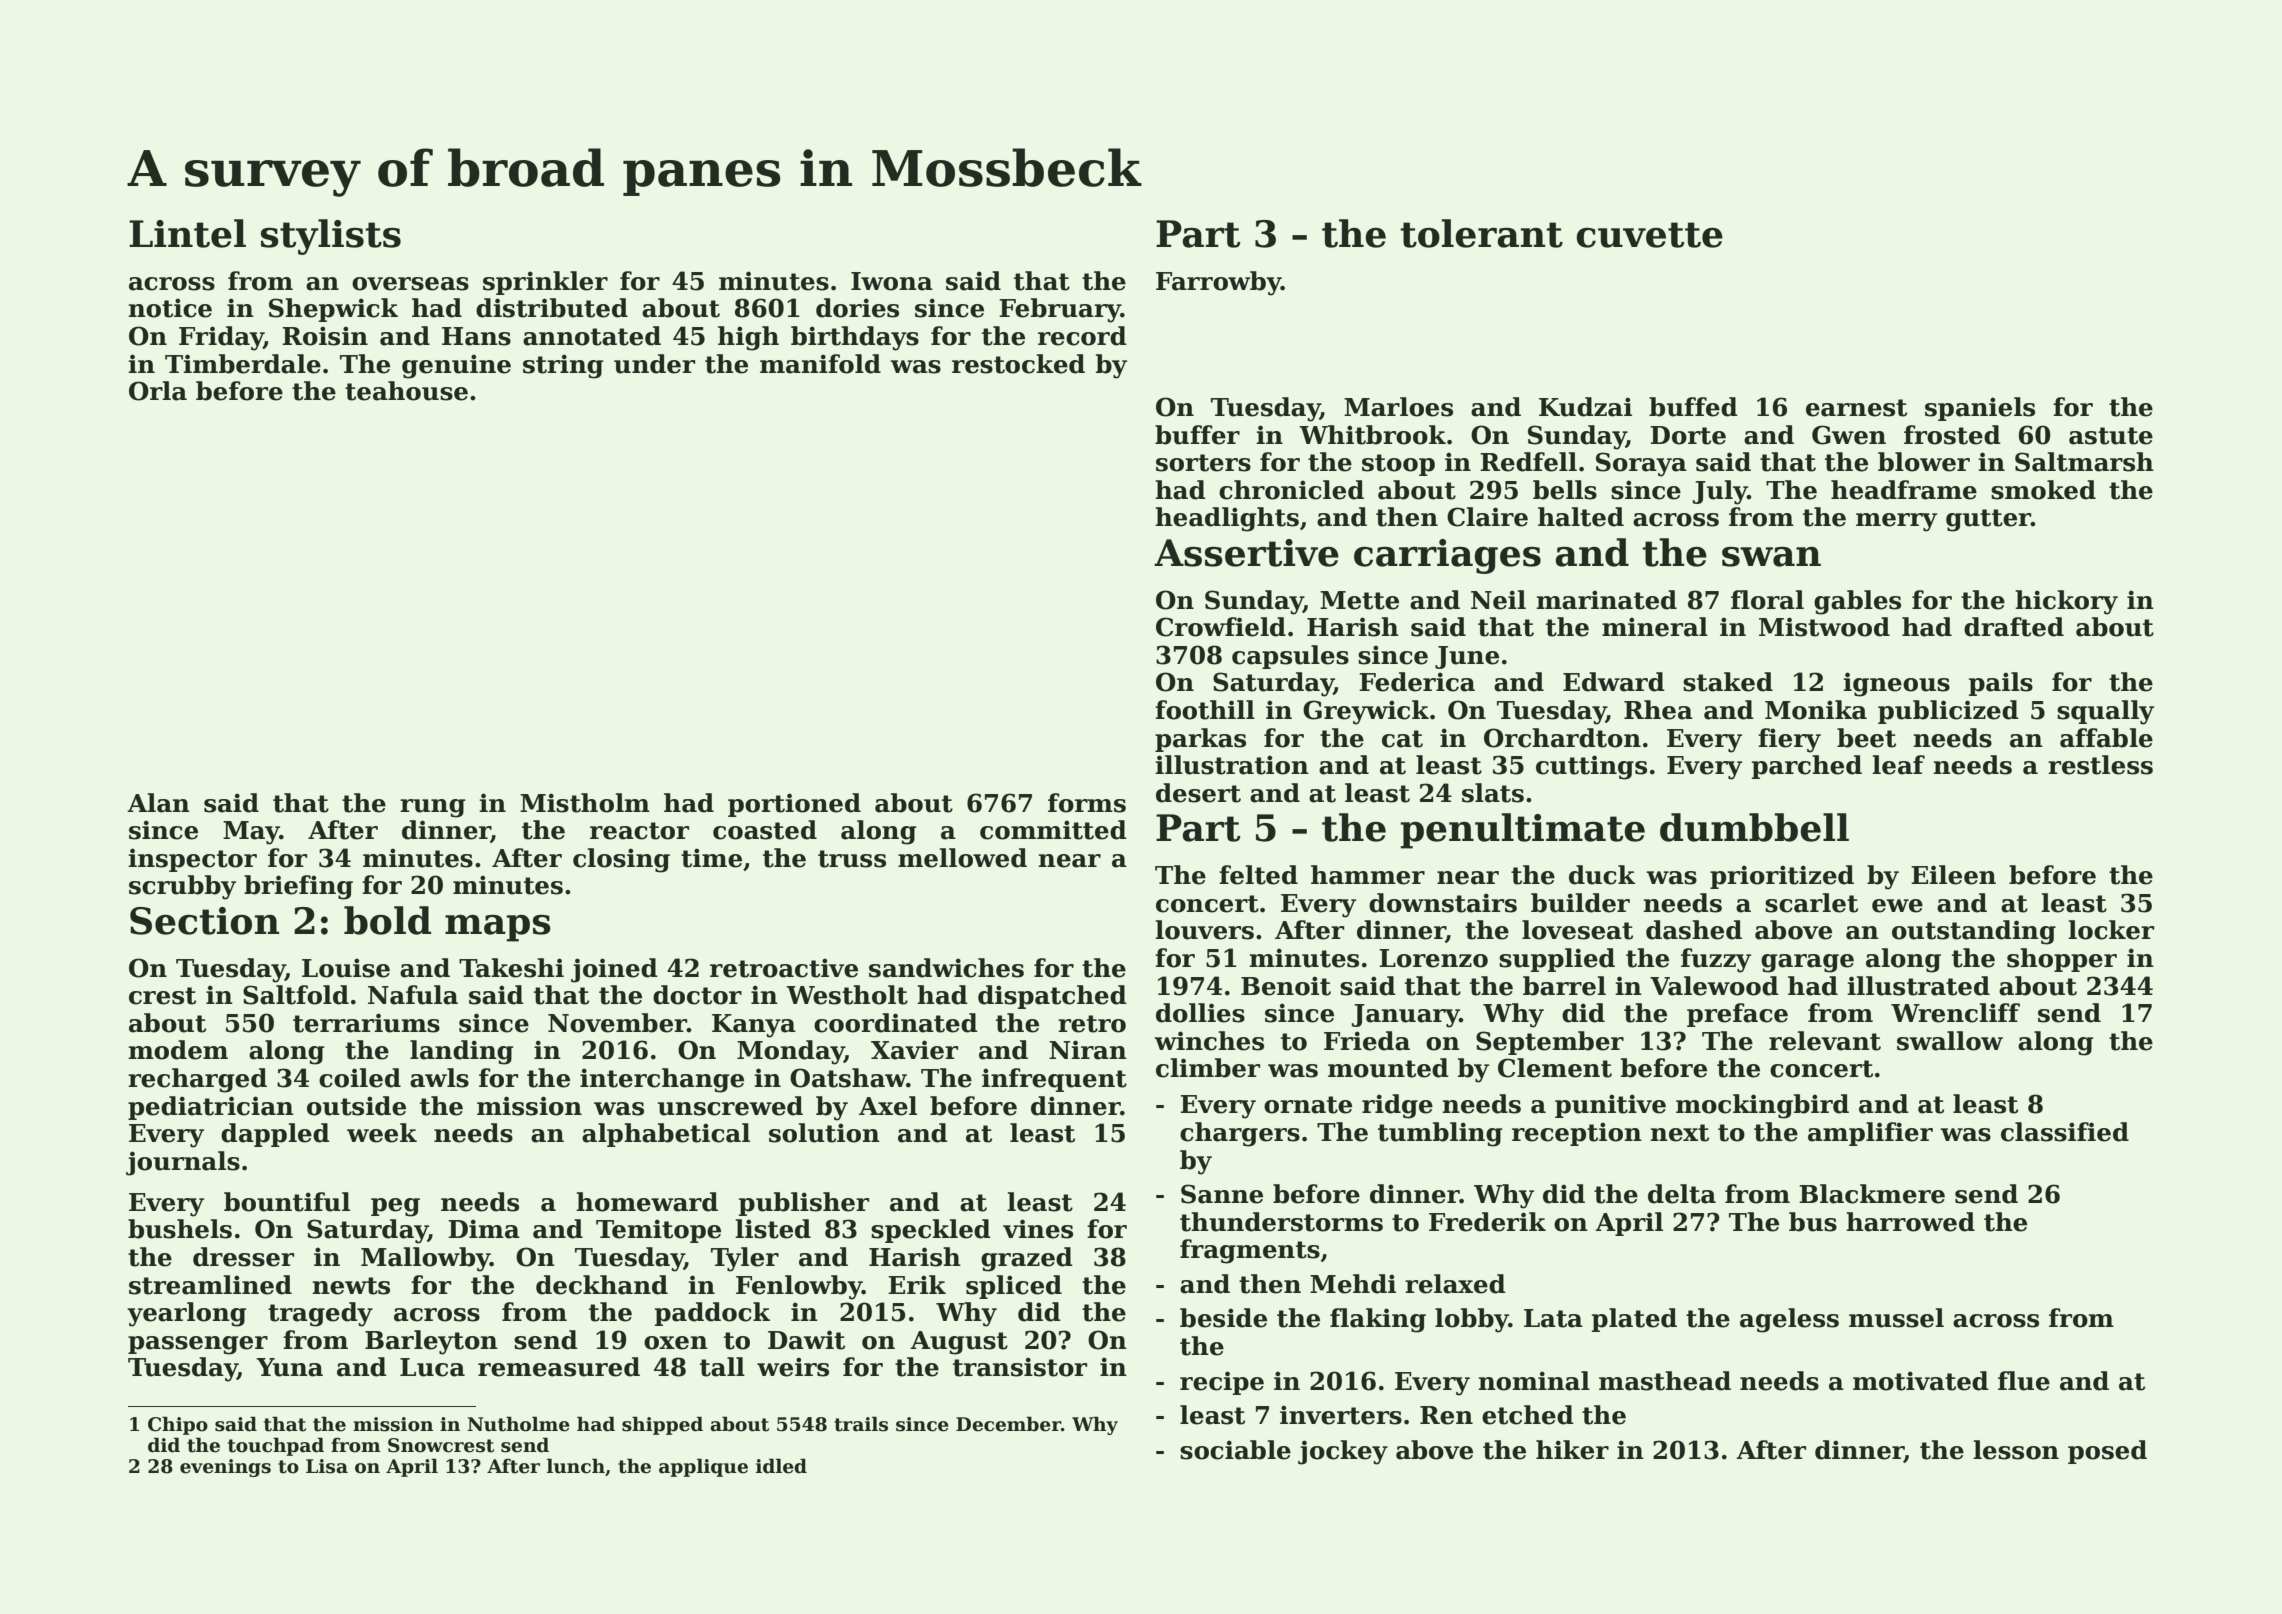  What do you see at coordinates (1343, 1452) in the page?
I see `jockey` at bounding box center [1343, 1452].
